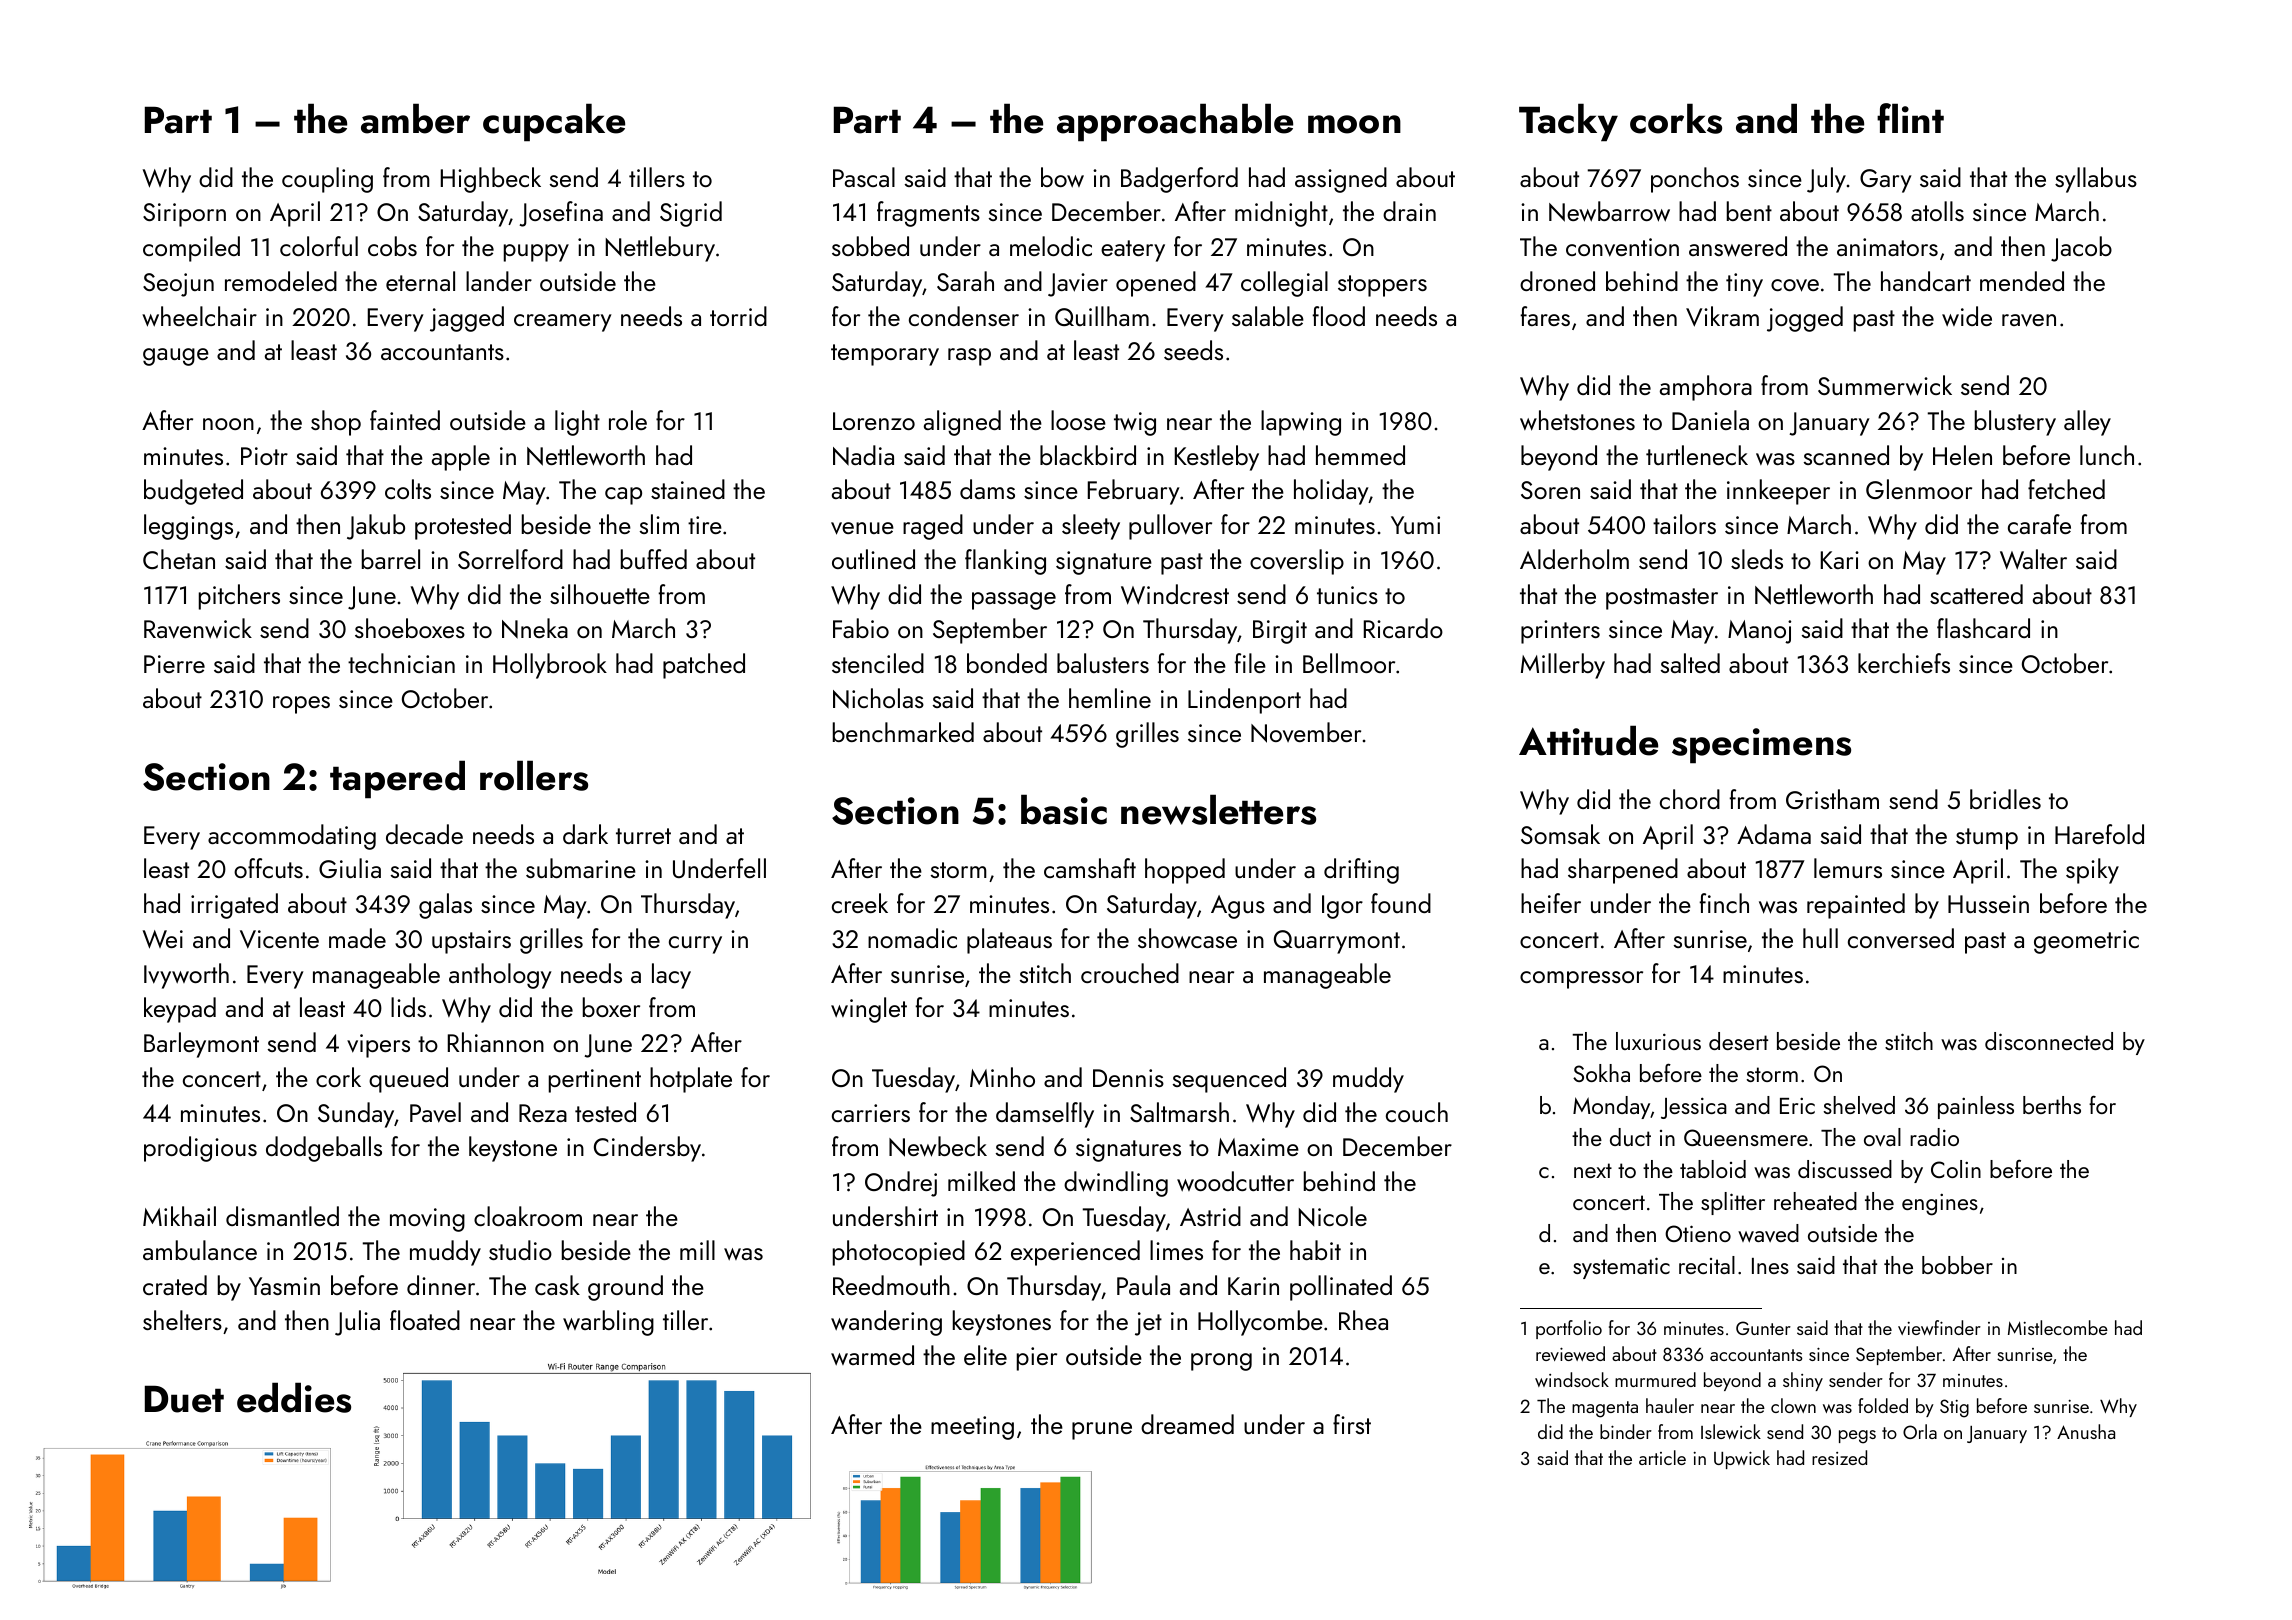 This screenshot has width=2292, height=1620. Describe the element at coordinates (415, 118) in the screenshot. I see `amber` at that location.
